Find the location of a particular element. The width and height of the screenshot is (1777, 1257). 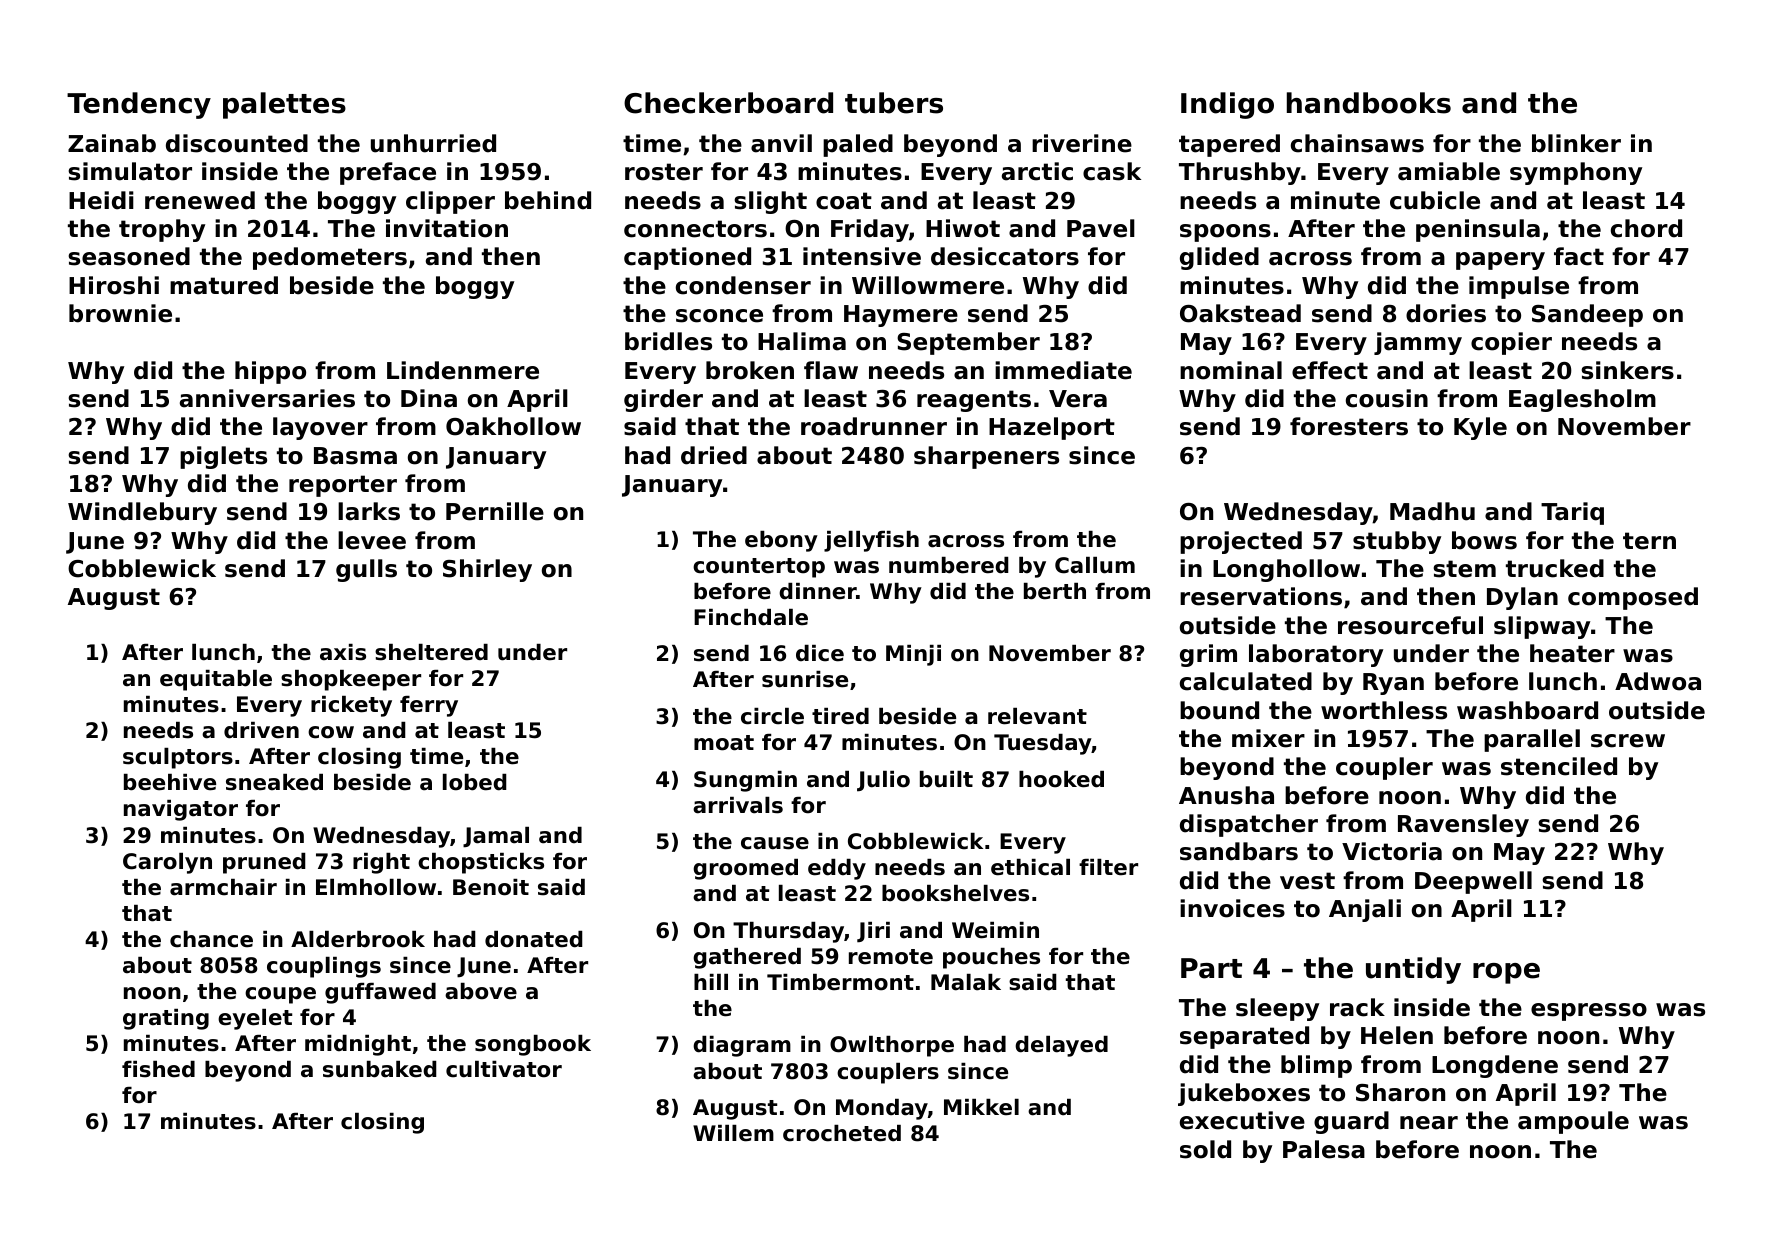

Shirley is located at coordinates (487, 570).
